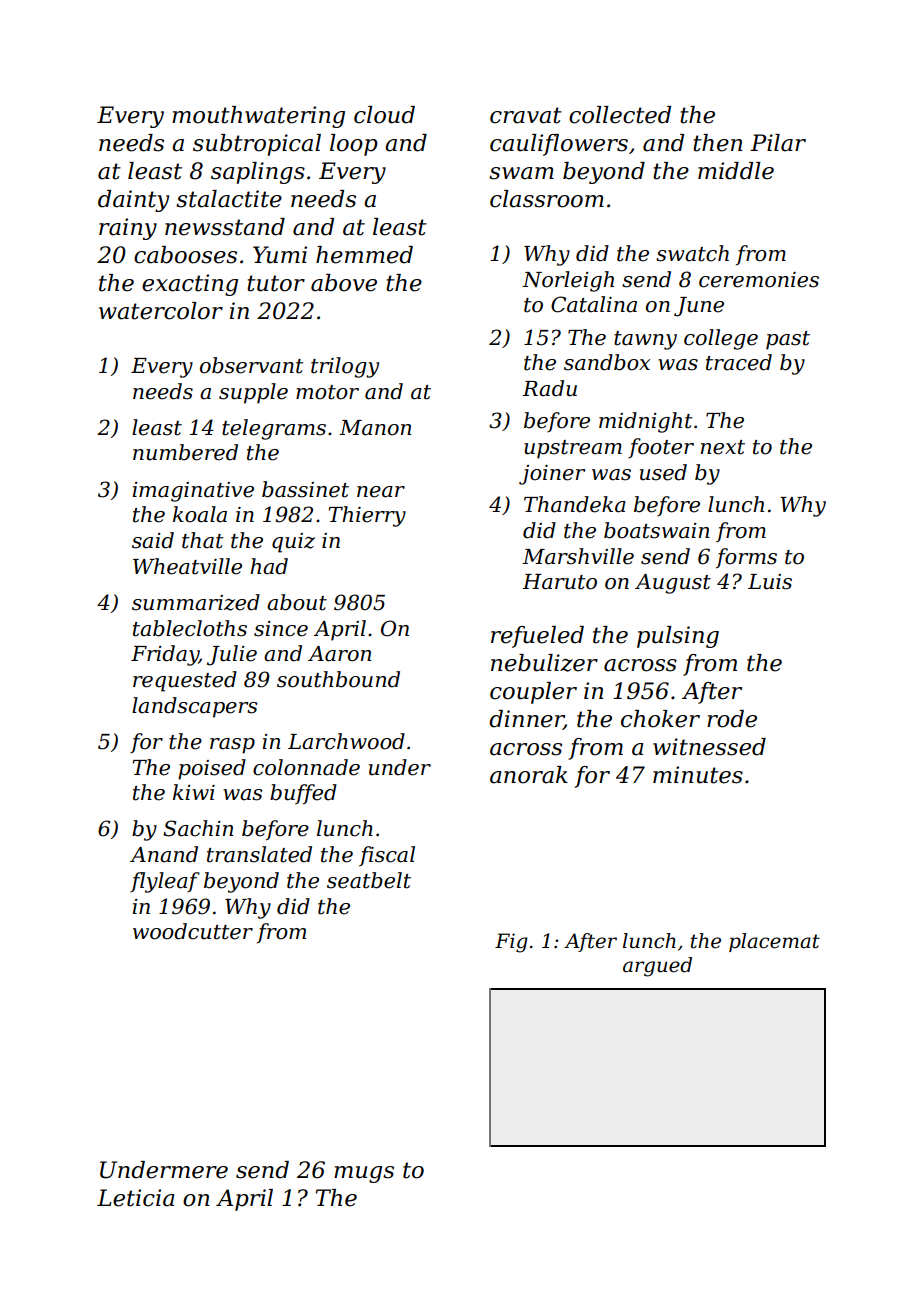  I want to click on colonnade, so click(306, 767).
